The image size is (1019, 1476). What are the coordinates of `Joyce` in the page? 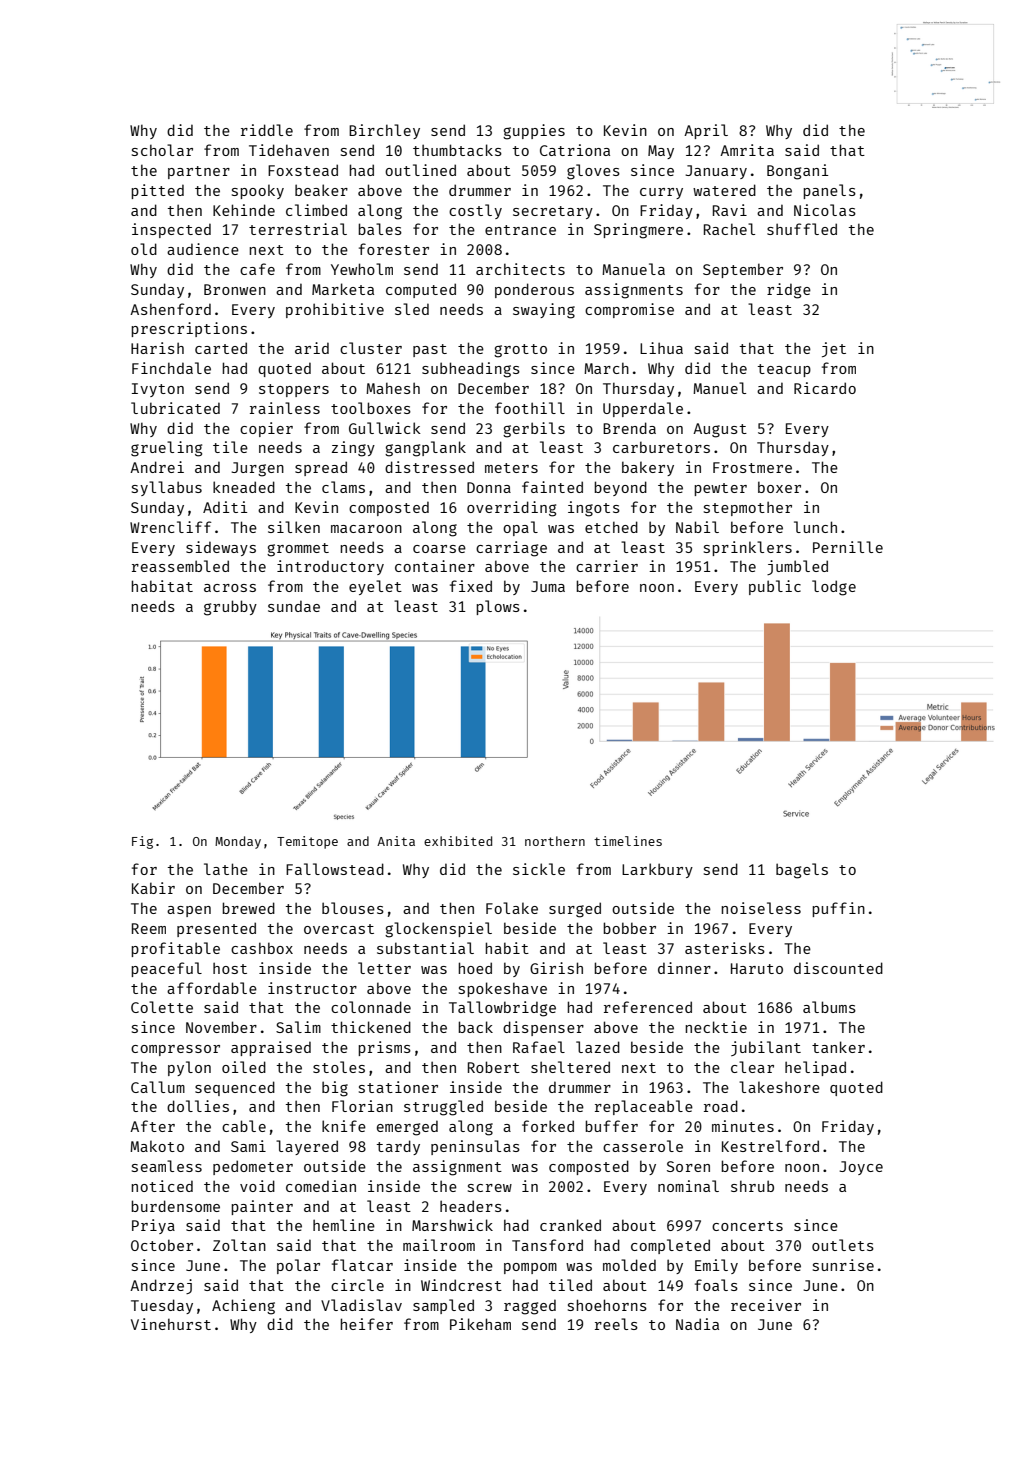 It's located at (861, 1168).
